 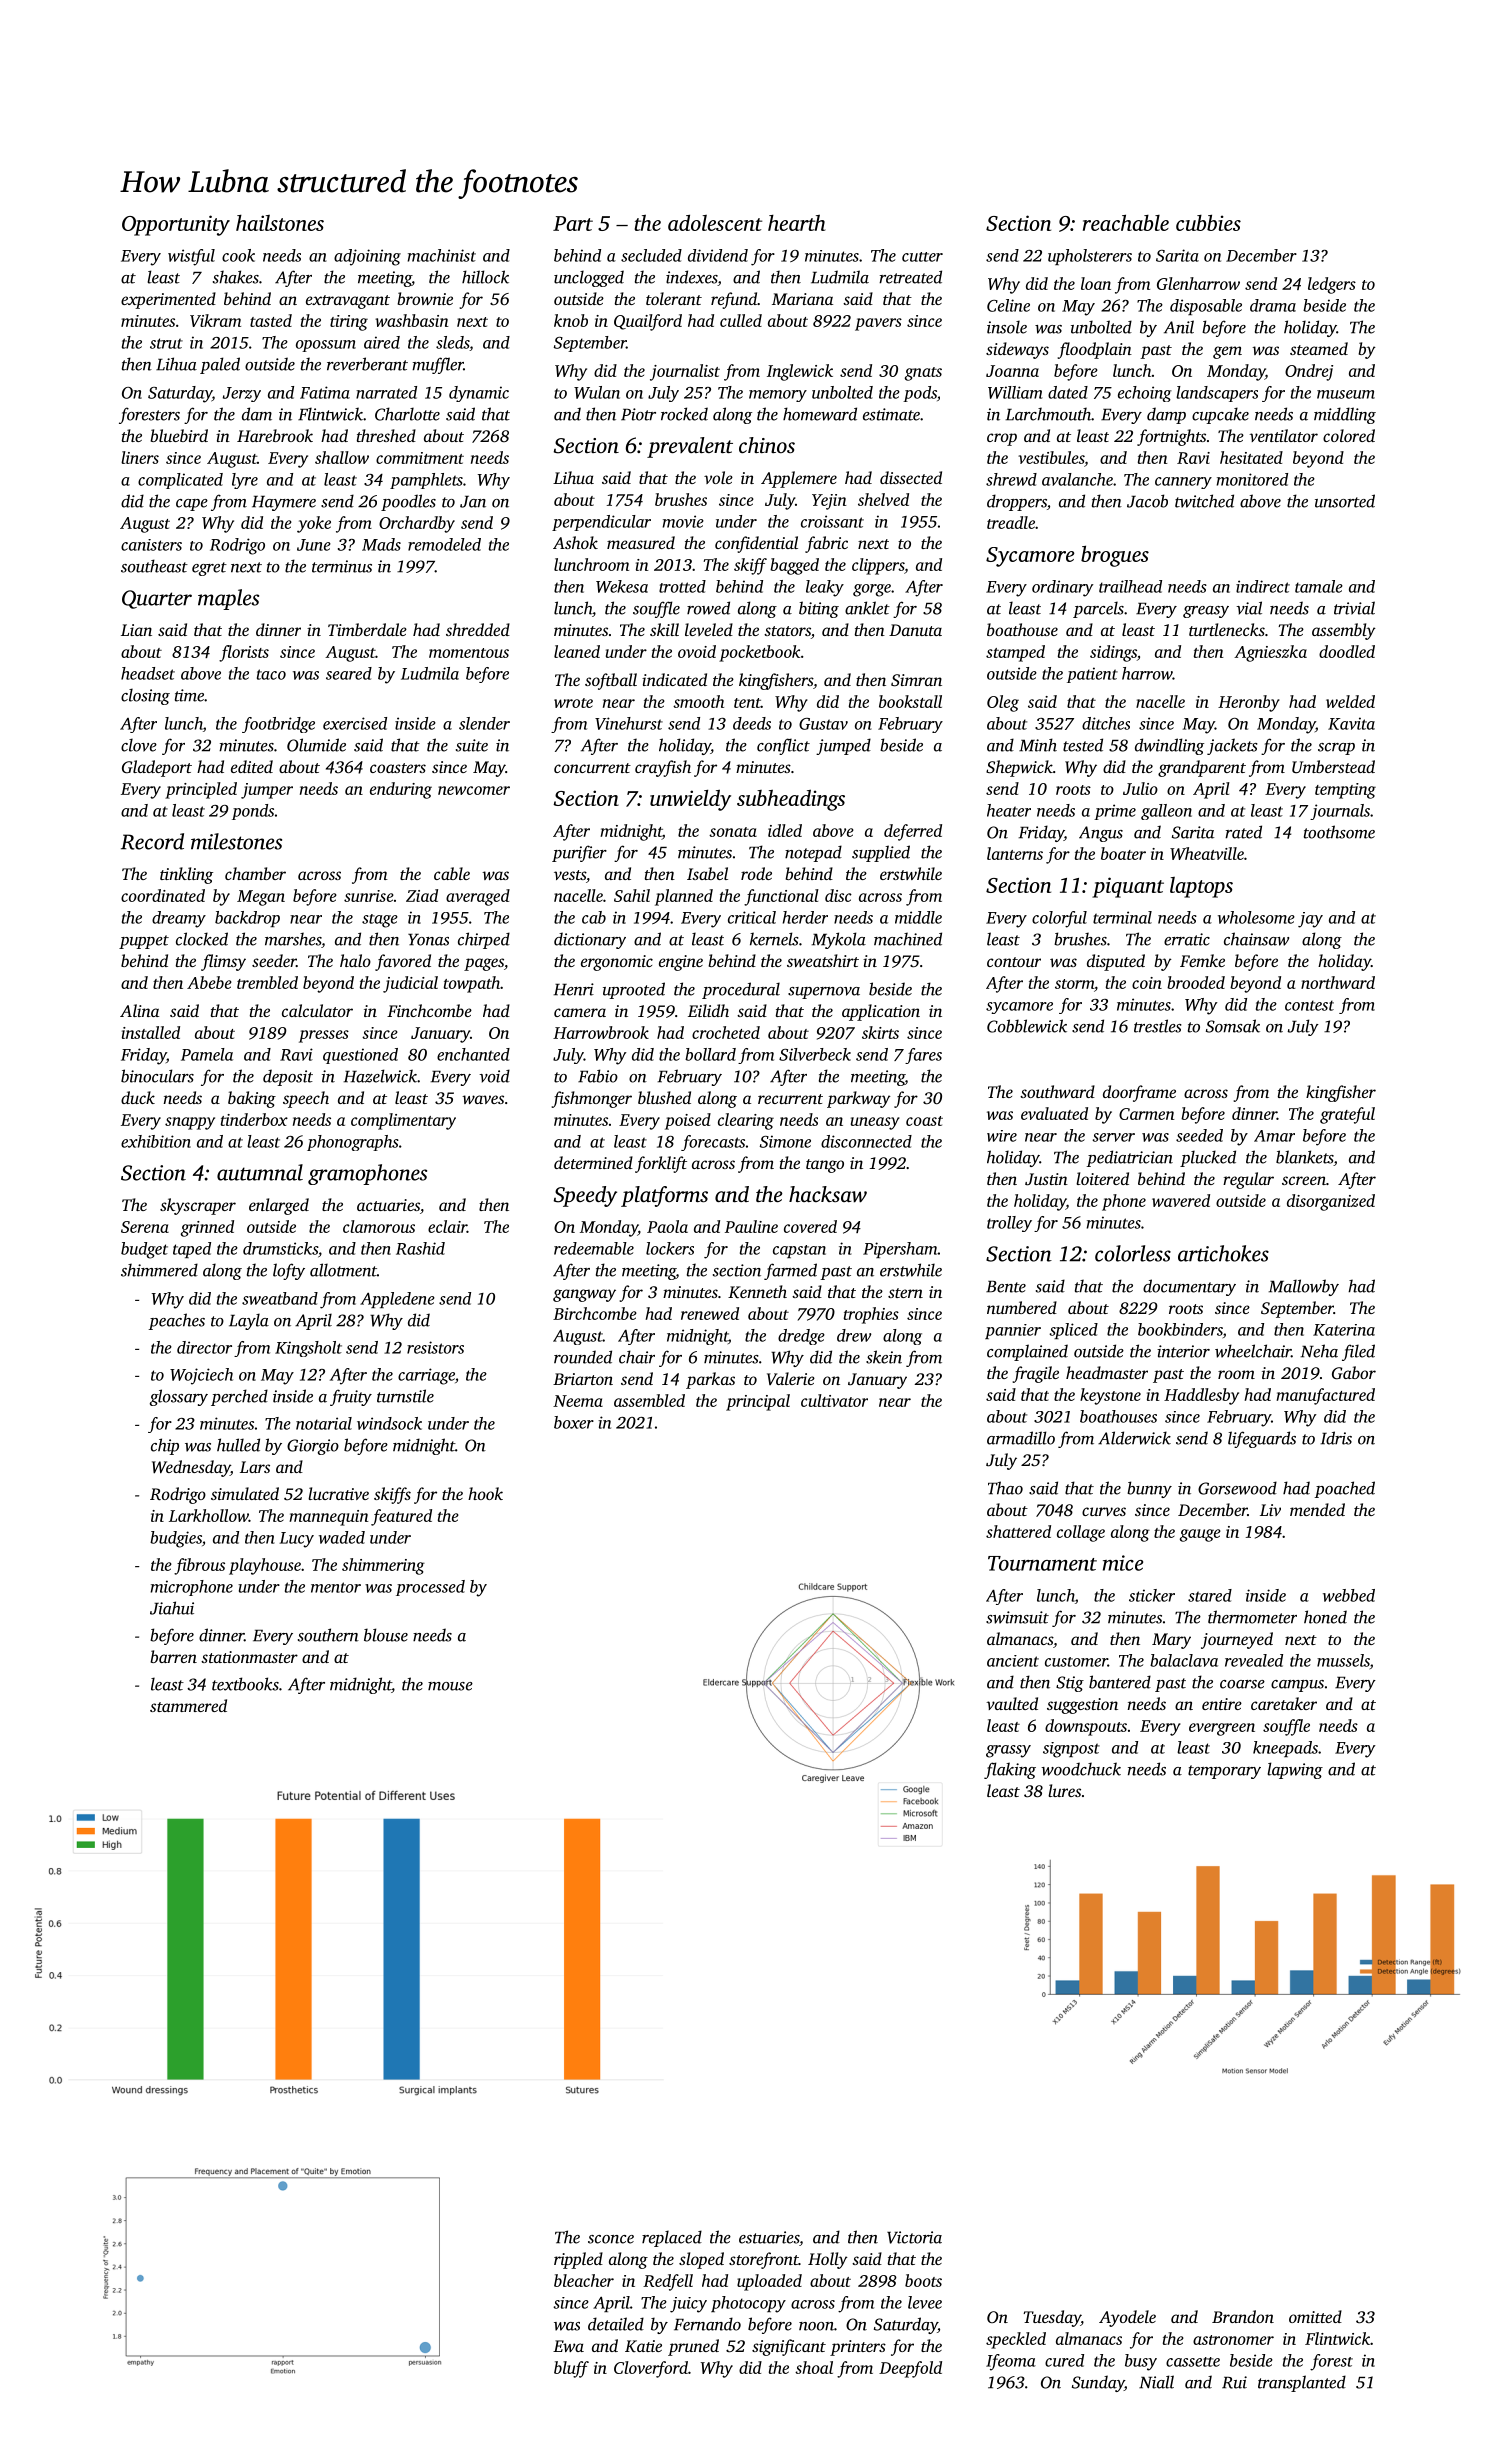 What do you see at coordinates (188, 1705) in the document?
I see `stammered` at bounding box center [188, 1705].
